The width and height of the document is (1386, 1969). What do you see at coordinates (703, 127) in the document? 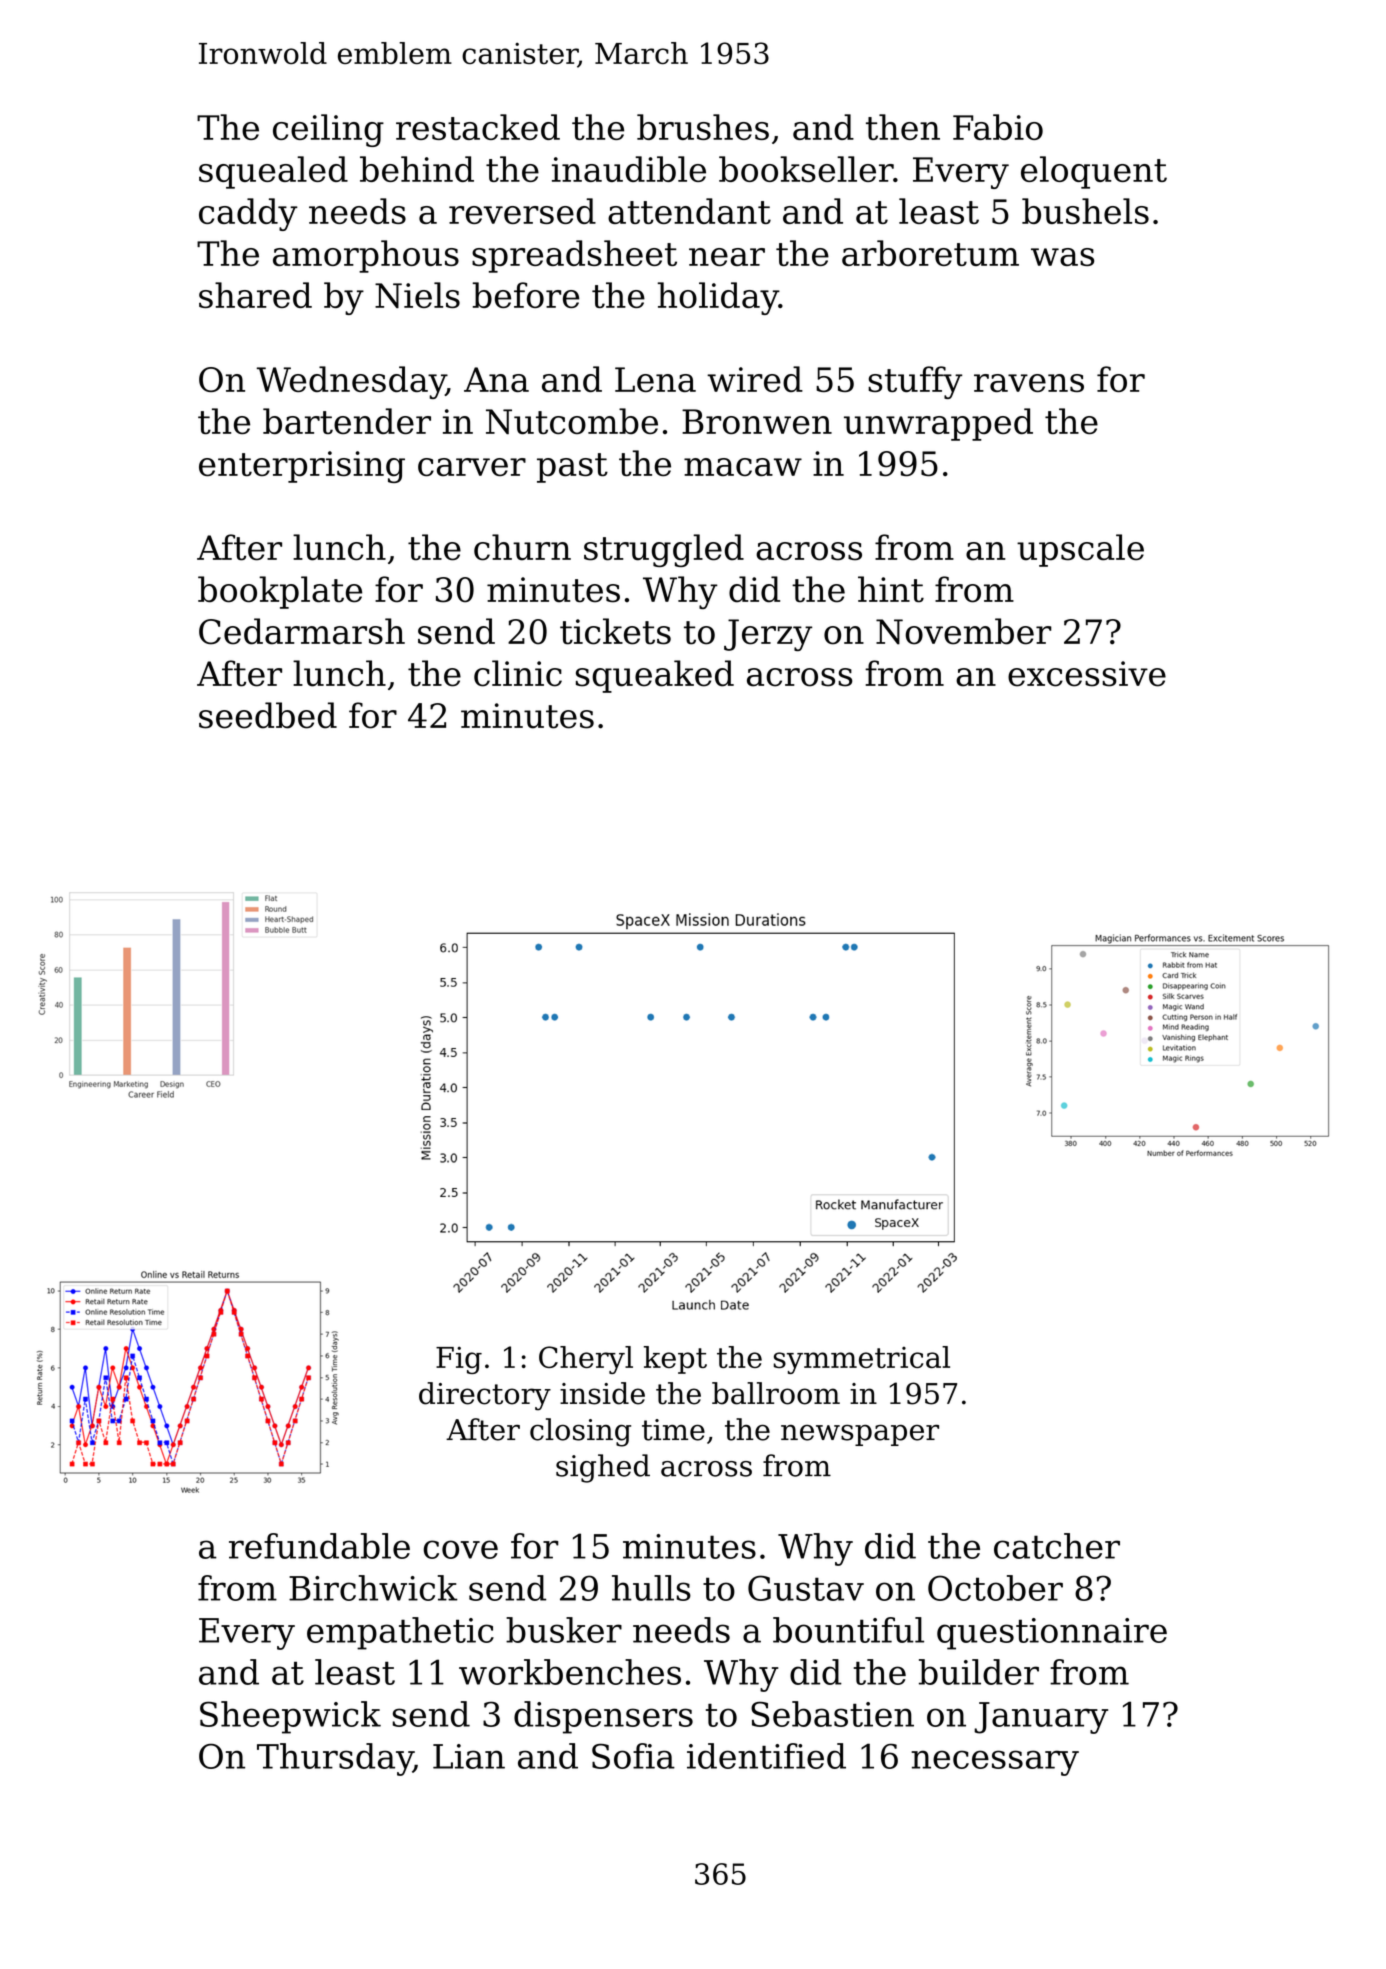
I see `brushes` at bounding box center [703, 127].
